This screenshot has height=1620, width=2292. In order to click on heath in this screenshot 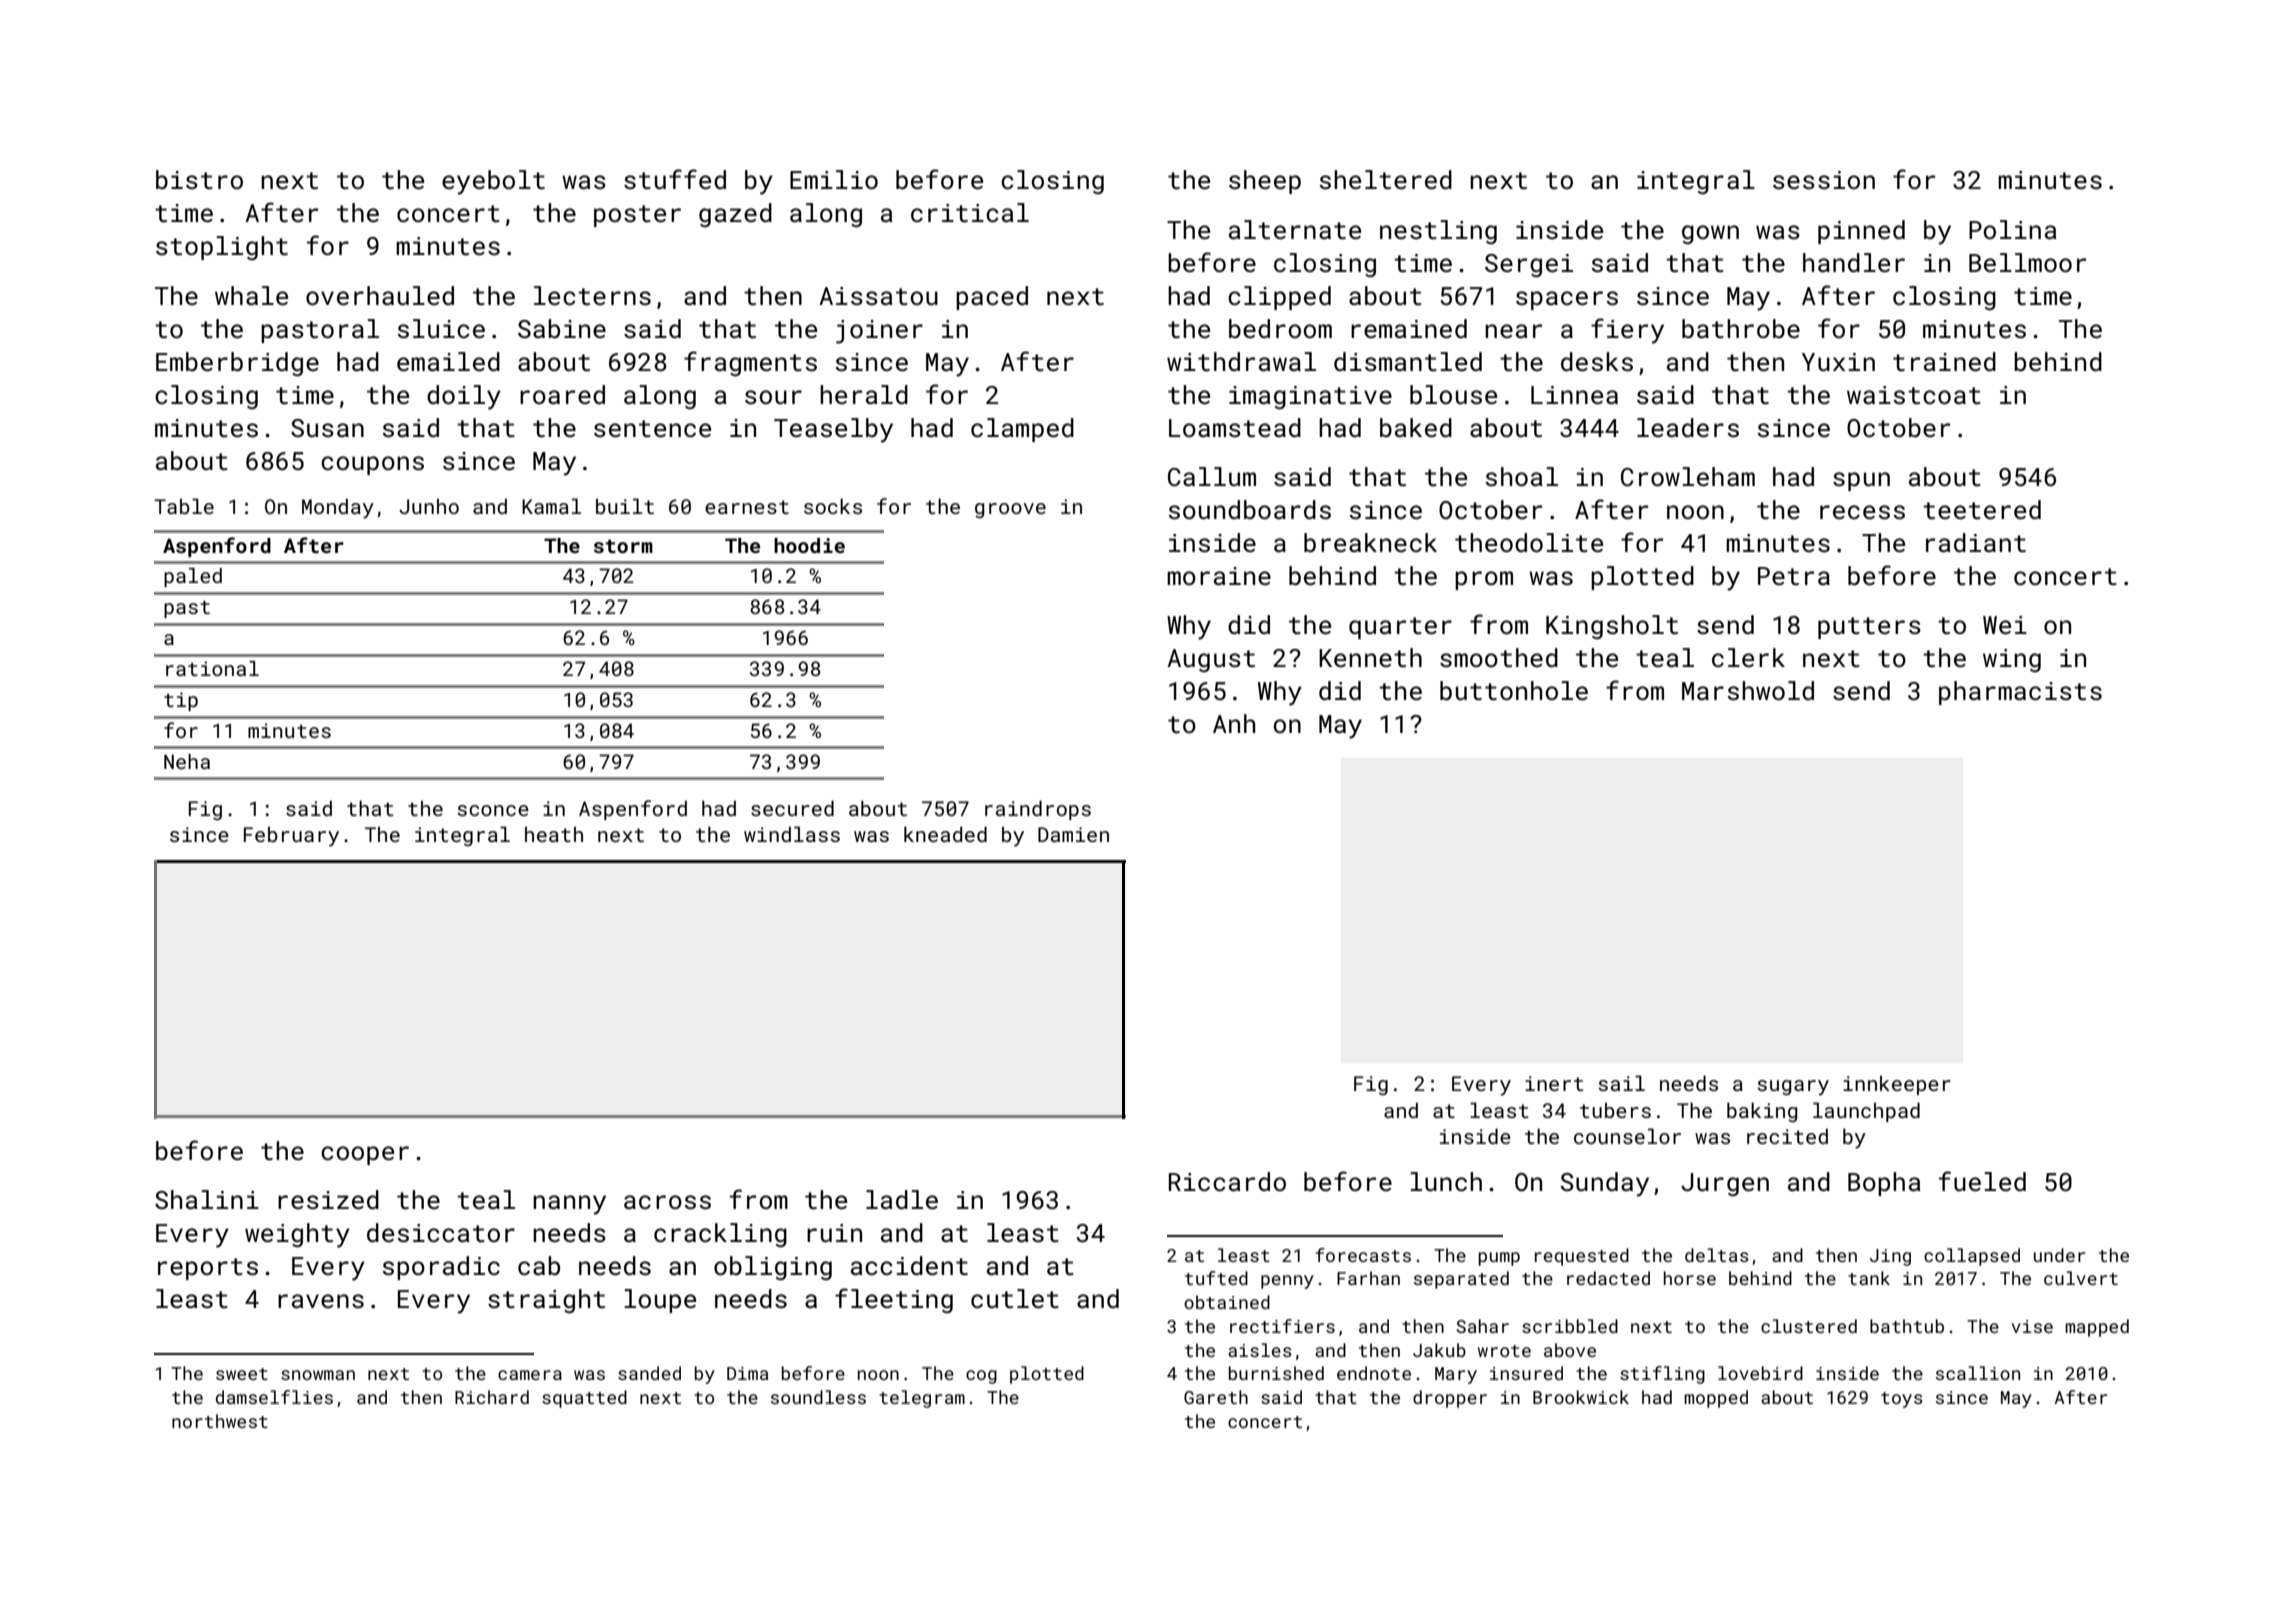, I will do `click(554, 834)`.
